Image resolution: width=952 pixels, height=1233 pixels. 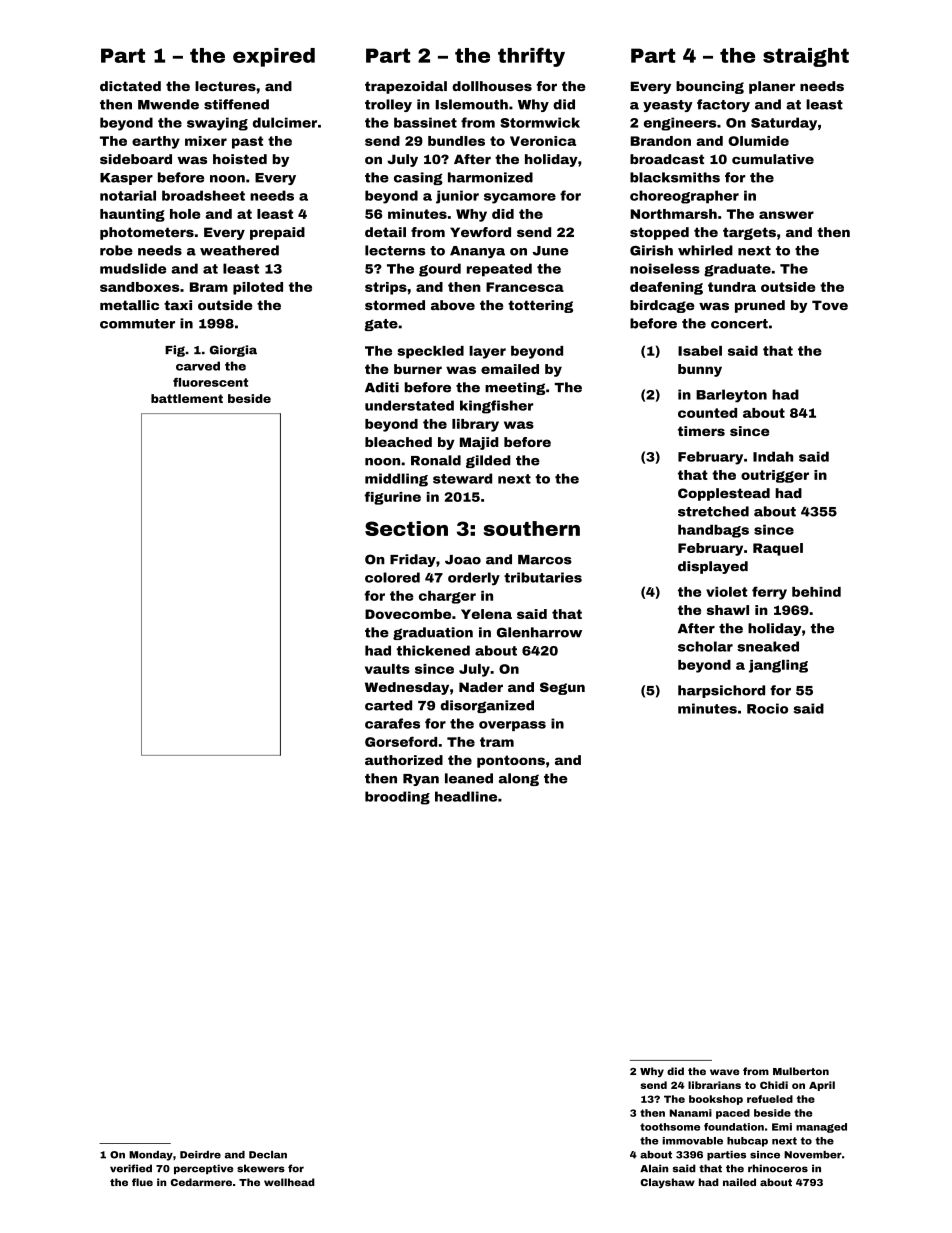 I want to click on bunny, so click(x=700, y=370).
